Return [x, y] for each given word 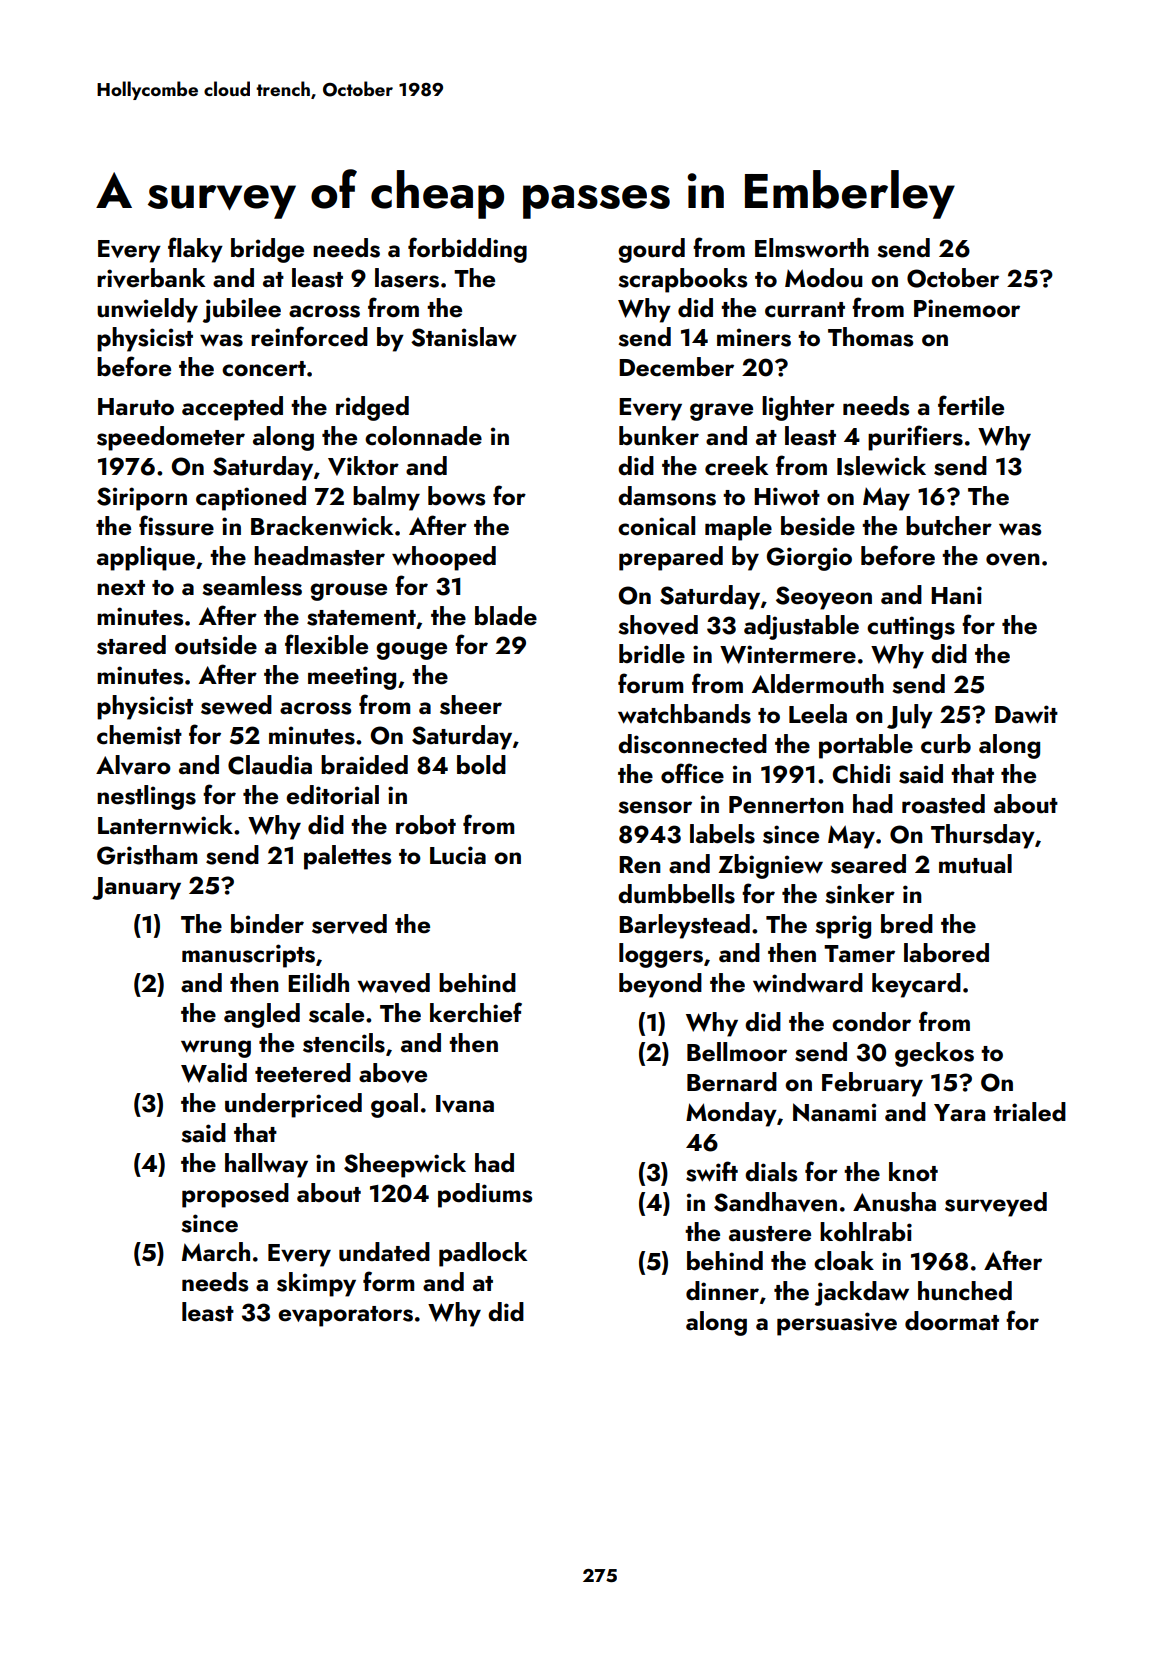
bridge [267, 250]
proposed [235, 1195]
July [910, 716]
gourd [651, 250]
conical [656, 526]
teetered [303, 1073]
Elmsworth [812, 248]
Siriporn [142, 499]
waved [393, 983]
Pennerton [786, 805]
